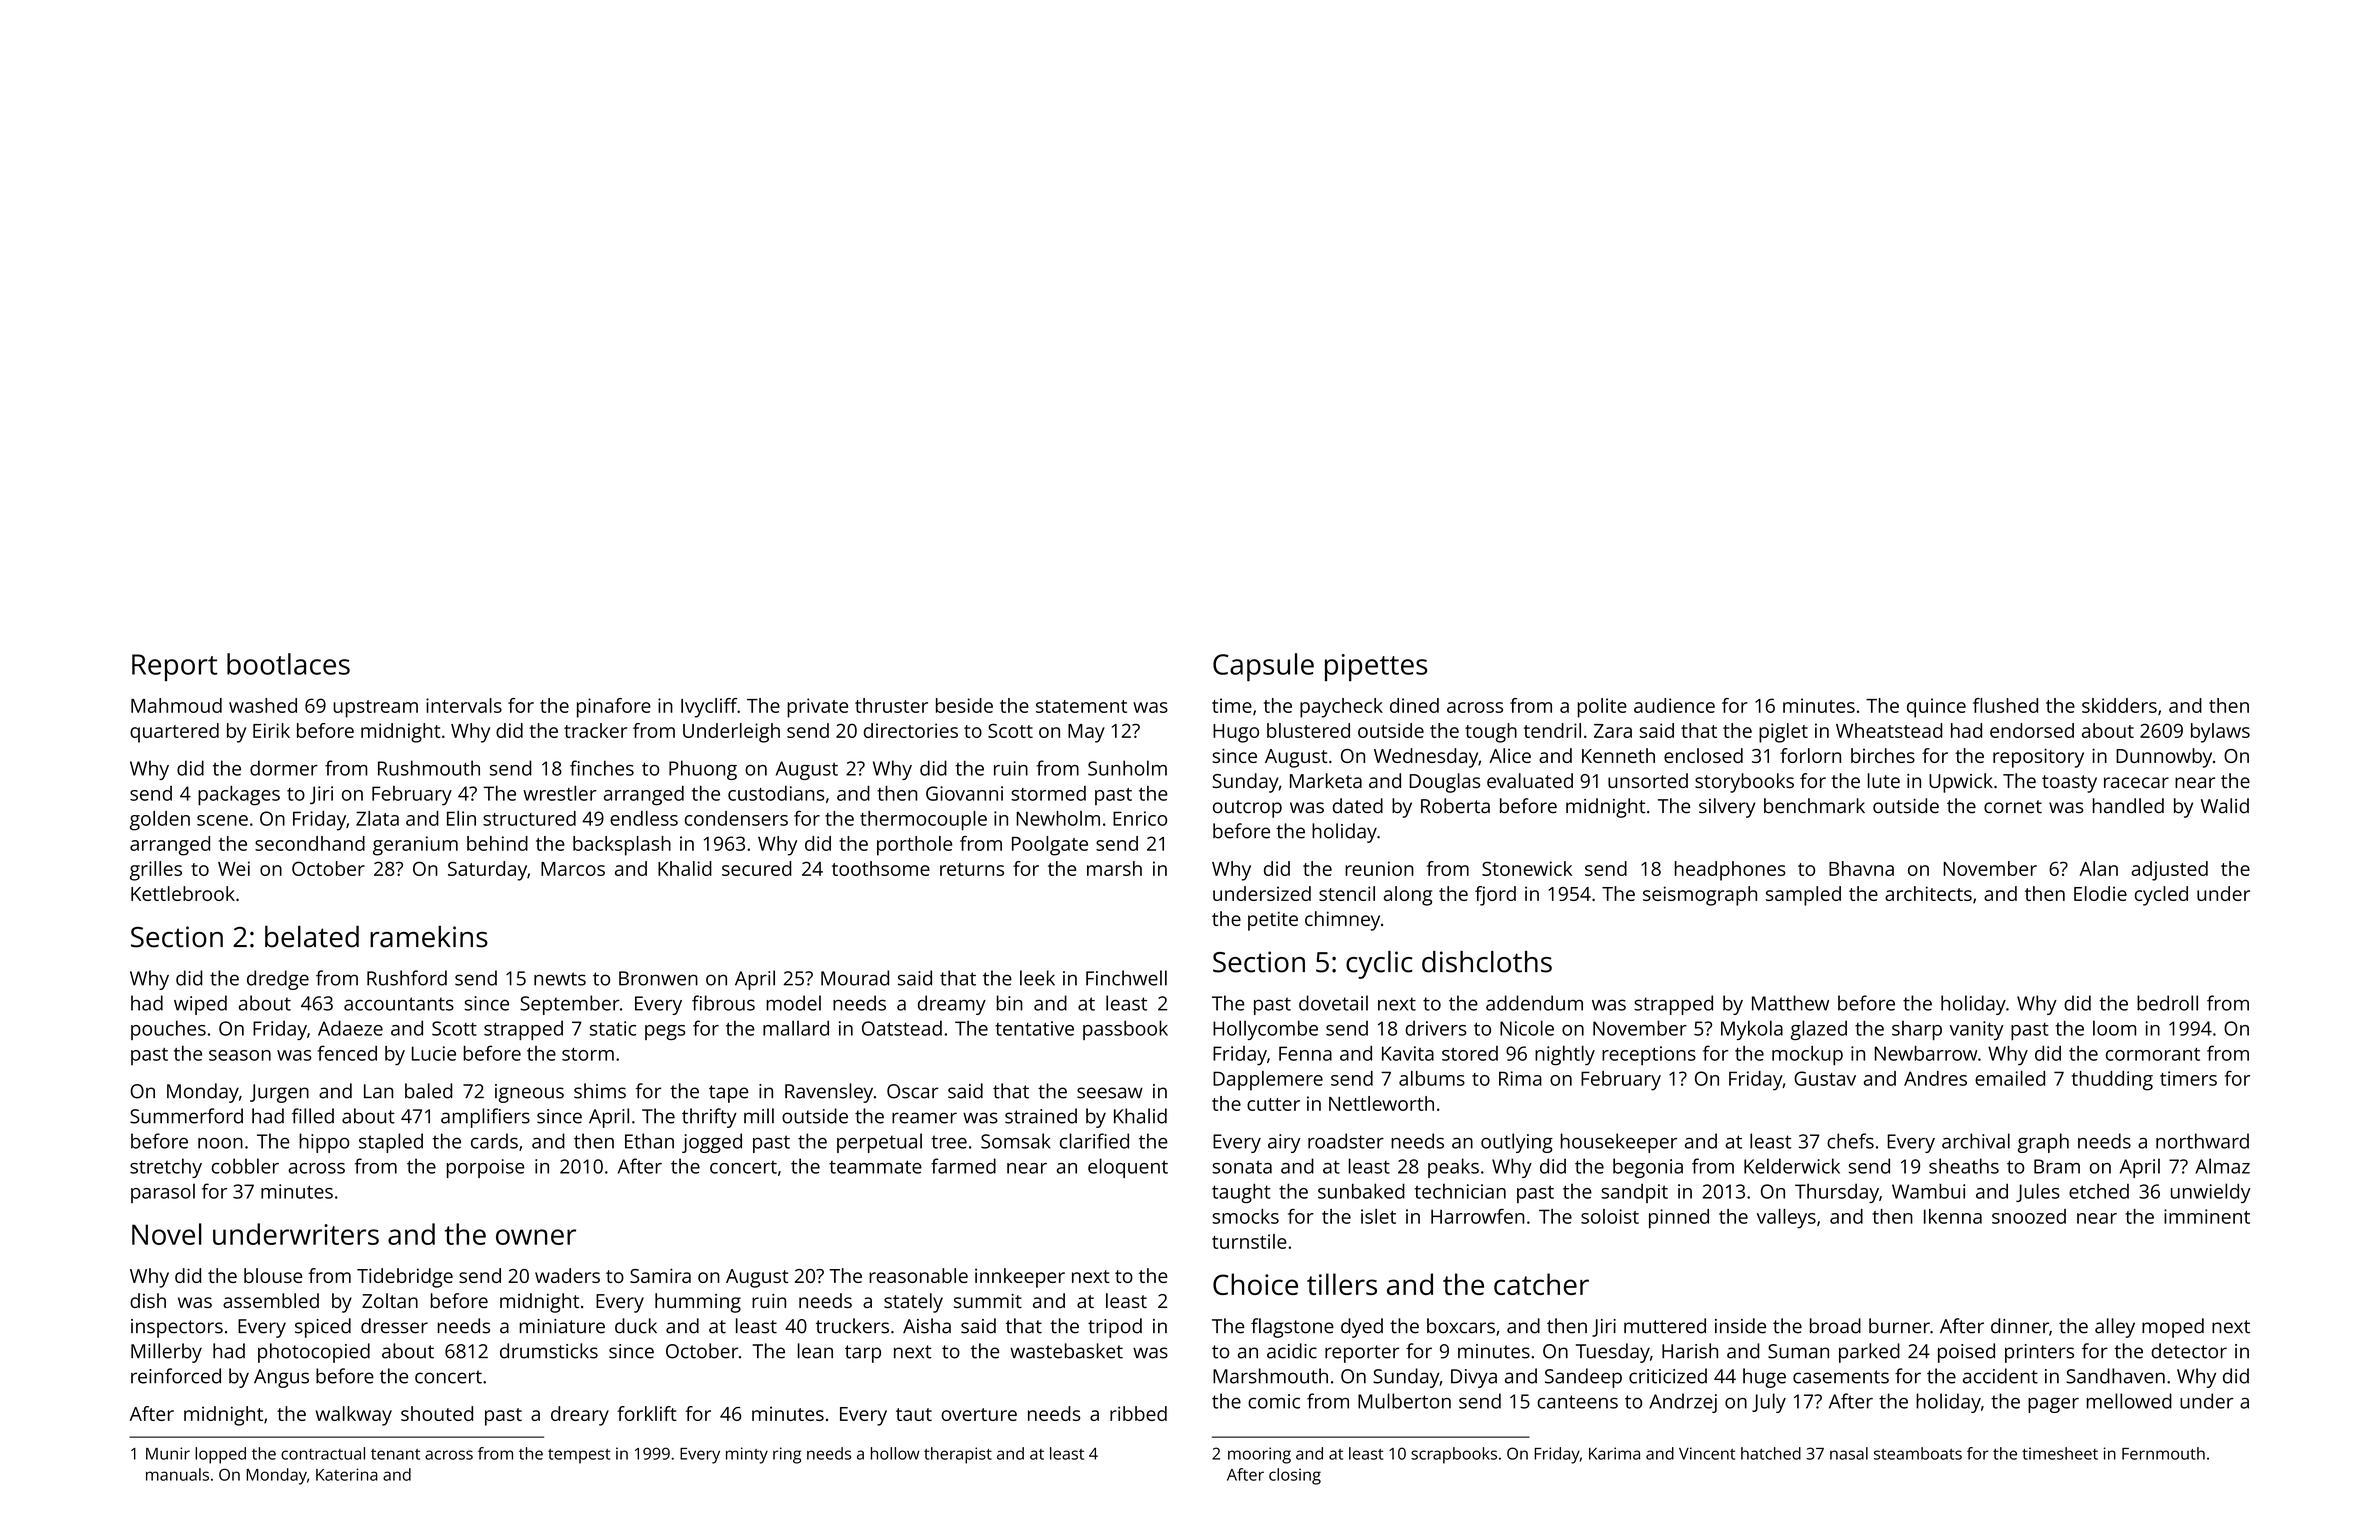  Describe the element at coordinates (863, 1354) in the document. I see `tarp` at that location.
